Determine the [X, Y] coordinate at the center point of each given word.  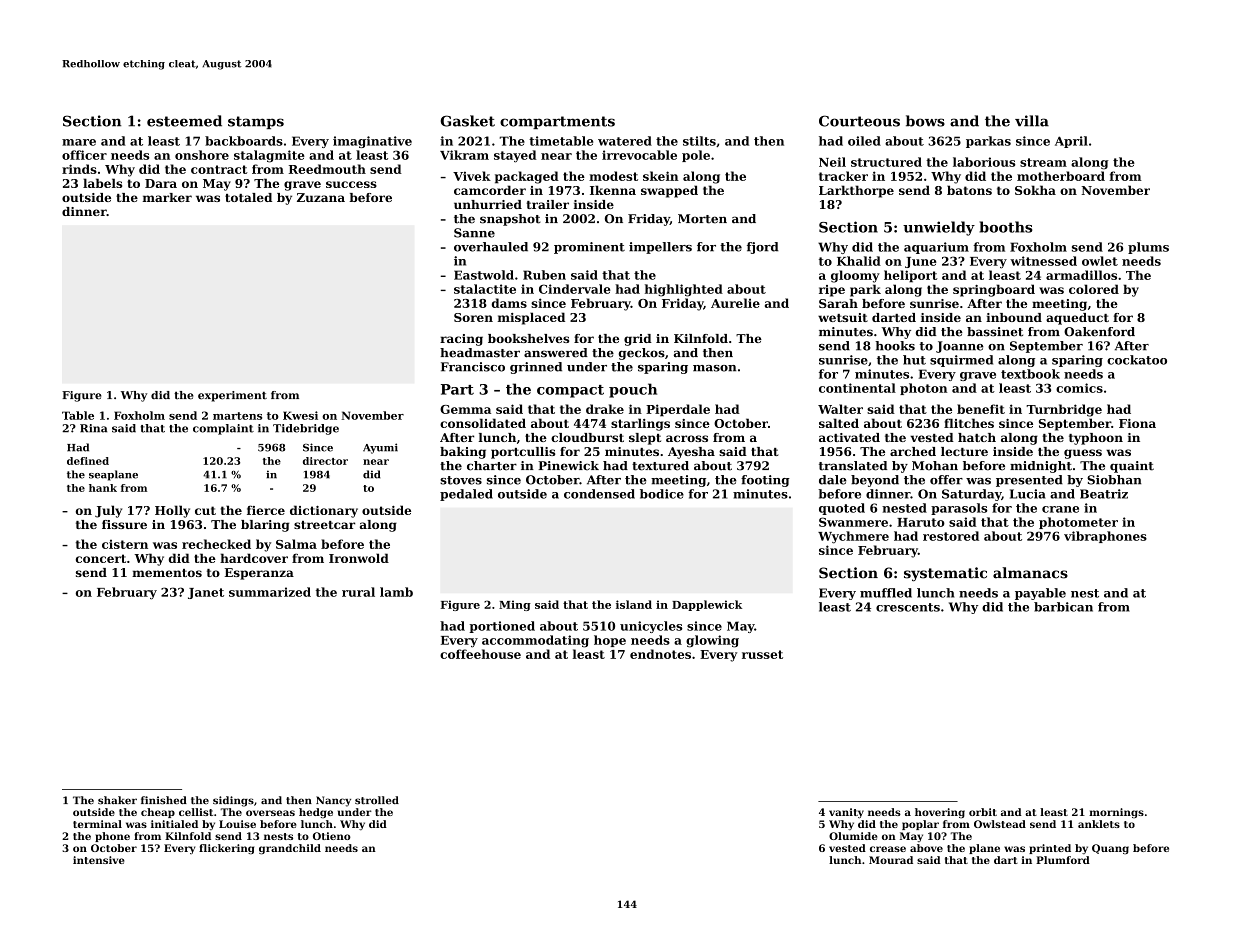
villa [1032, 121]
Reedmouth [327, 169]
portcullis [523, 453]
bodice [662, 494]
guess [1083, 454]
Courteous [859, 121]
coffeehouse [480, 654]
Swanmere [853, 522]
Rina [93, 428]
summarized [270, 592]
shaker [117, 800]
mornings [1116, 813]
